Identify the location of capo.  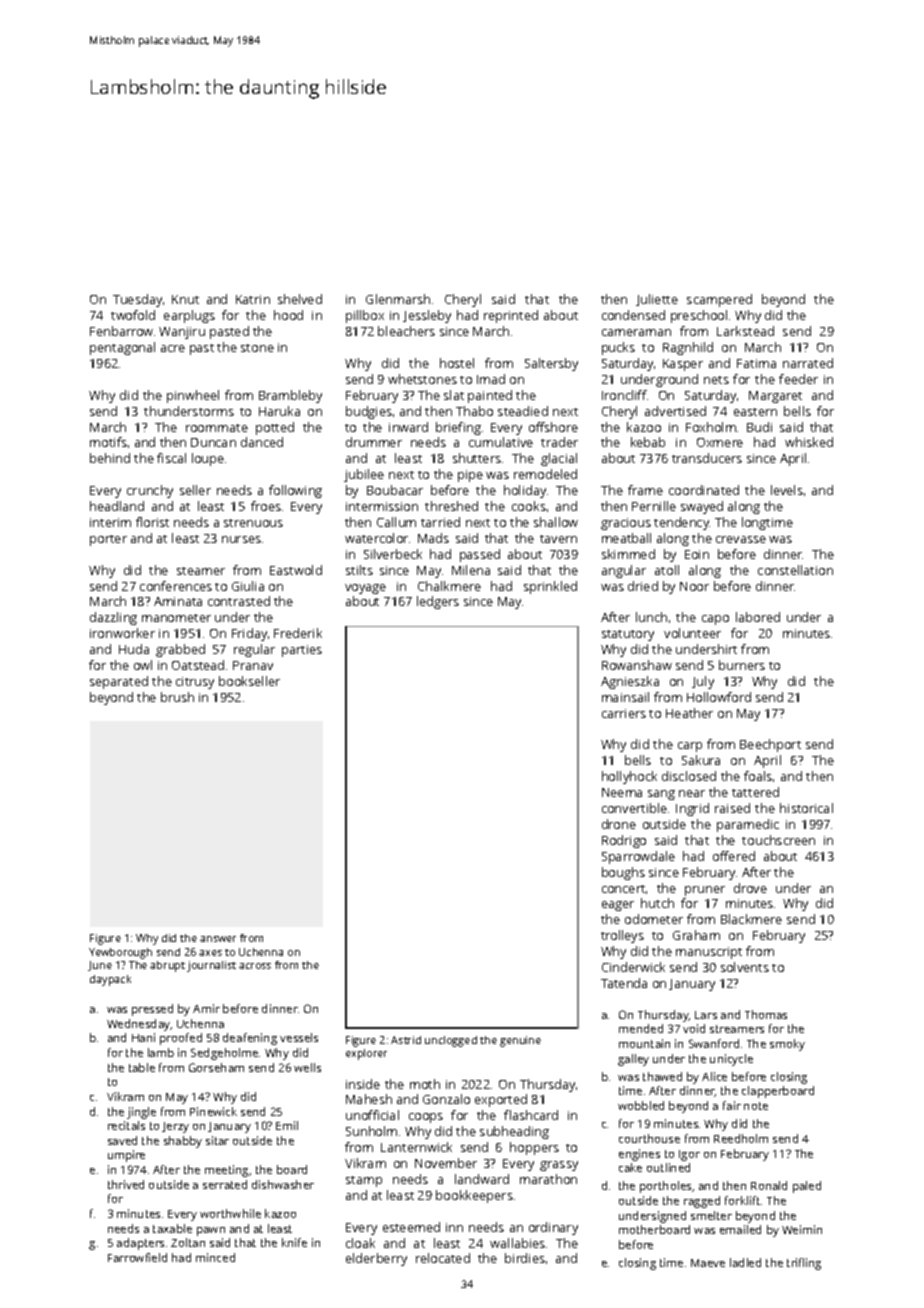
(715, 620).
